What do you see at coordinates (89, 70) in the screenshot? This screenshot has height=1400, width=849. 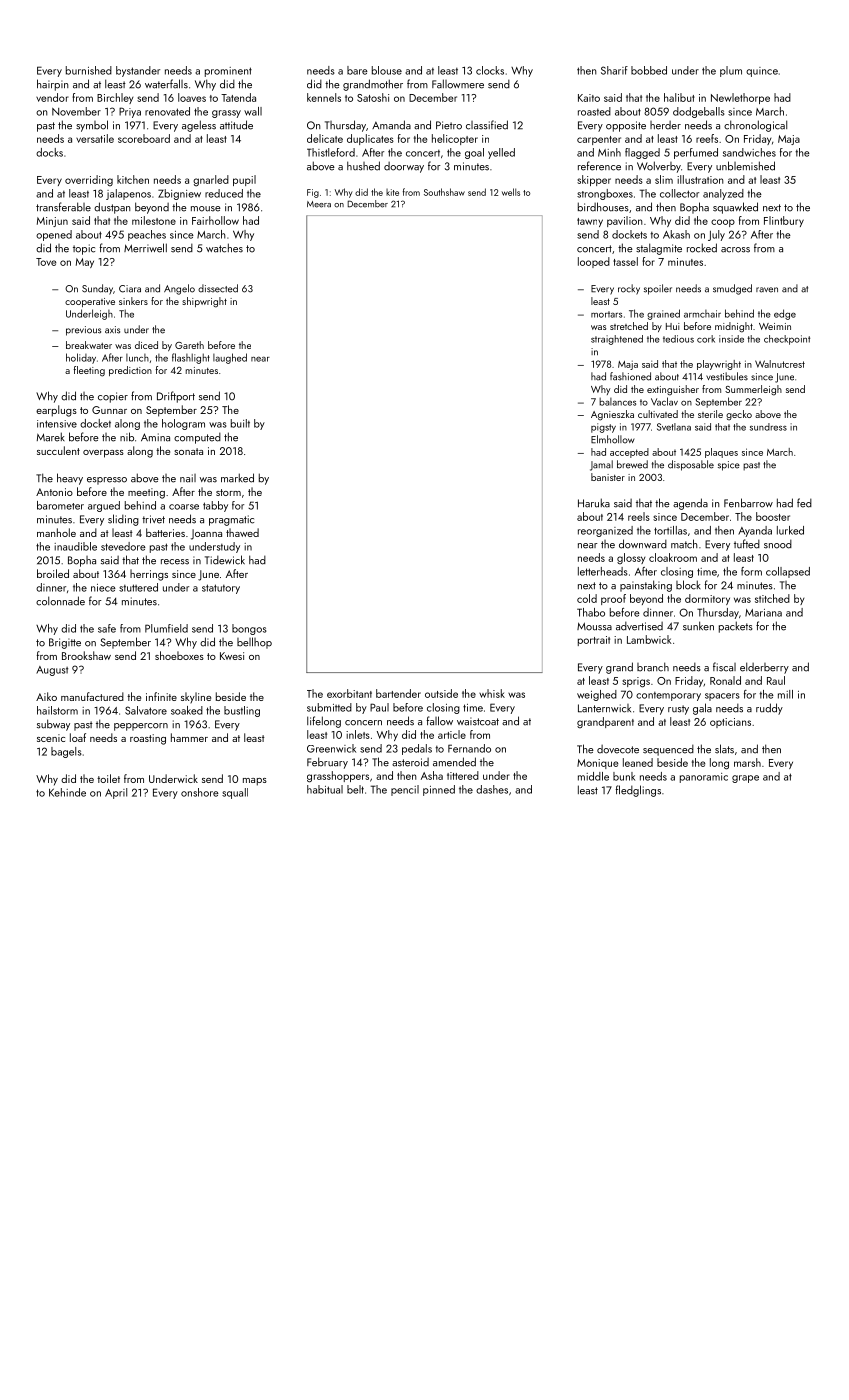 I see `burnished` at bounding box center [89, 70].
